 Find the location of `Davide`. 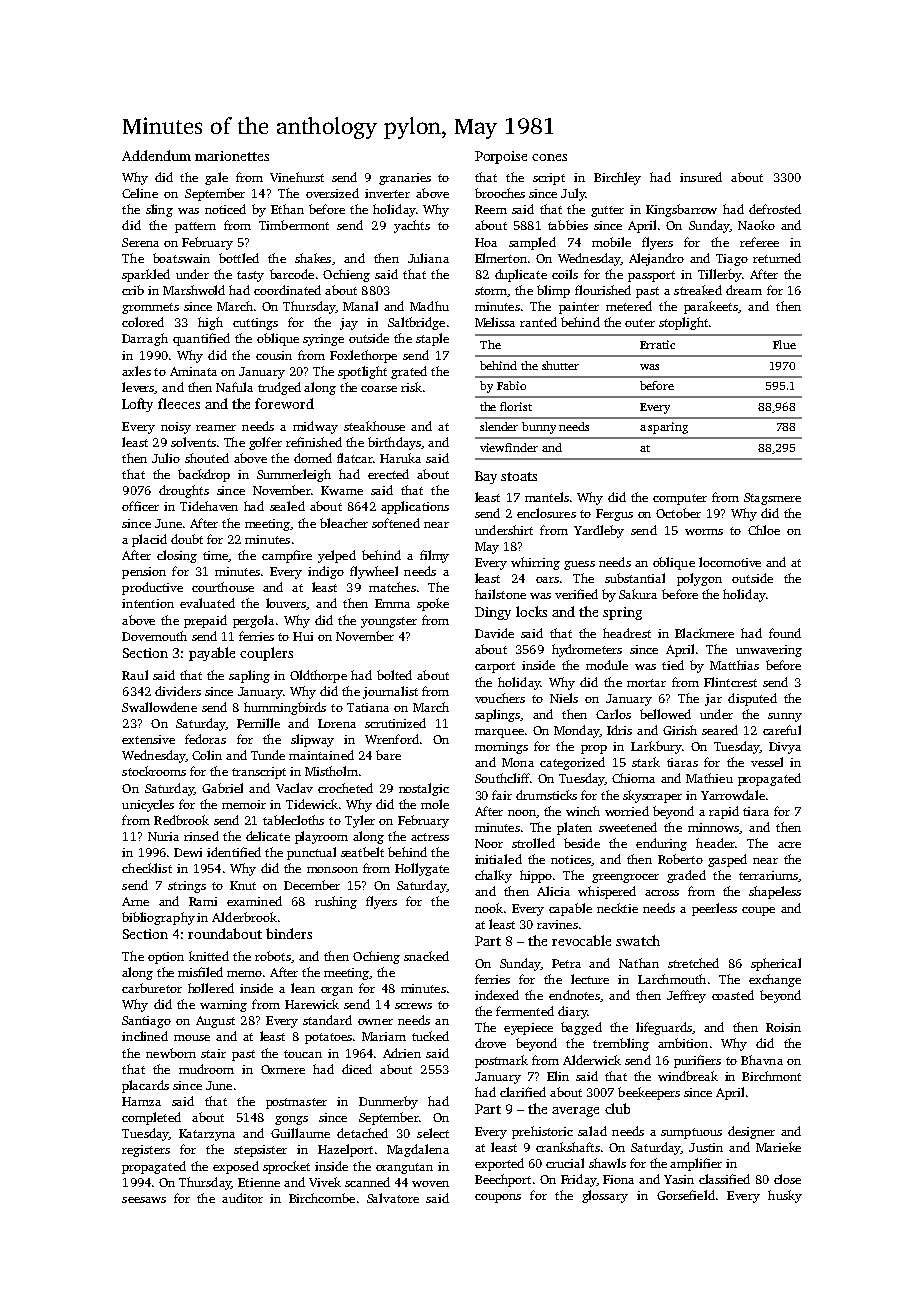

Davide is located at coordinates (494, 633).
